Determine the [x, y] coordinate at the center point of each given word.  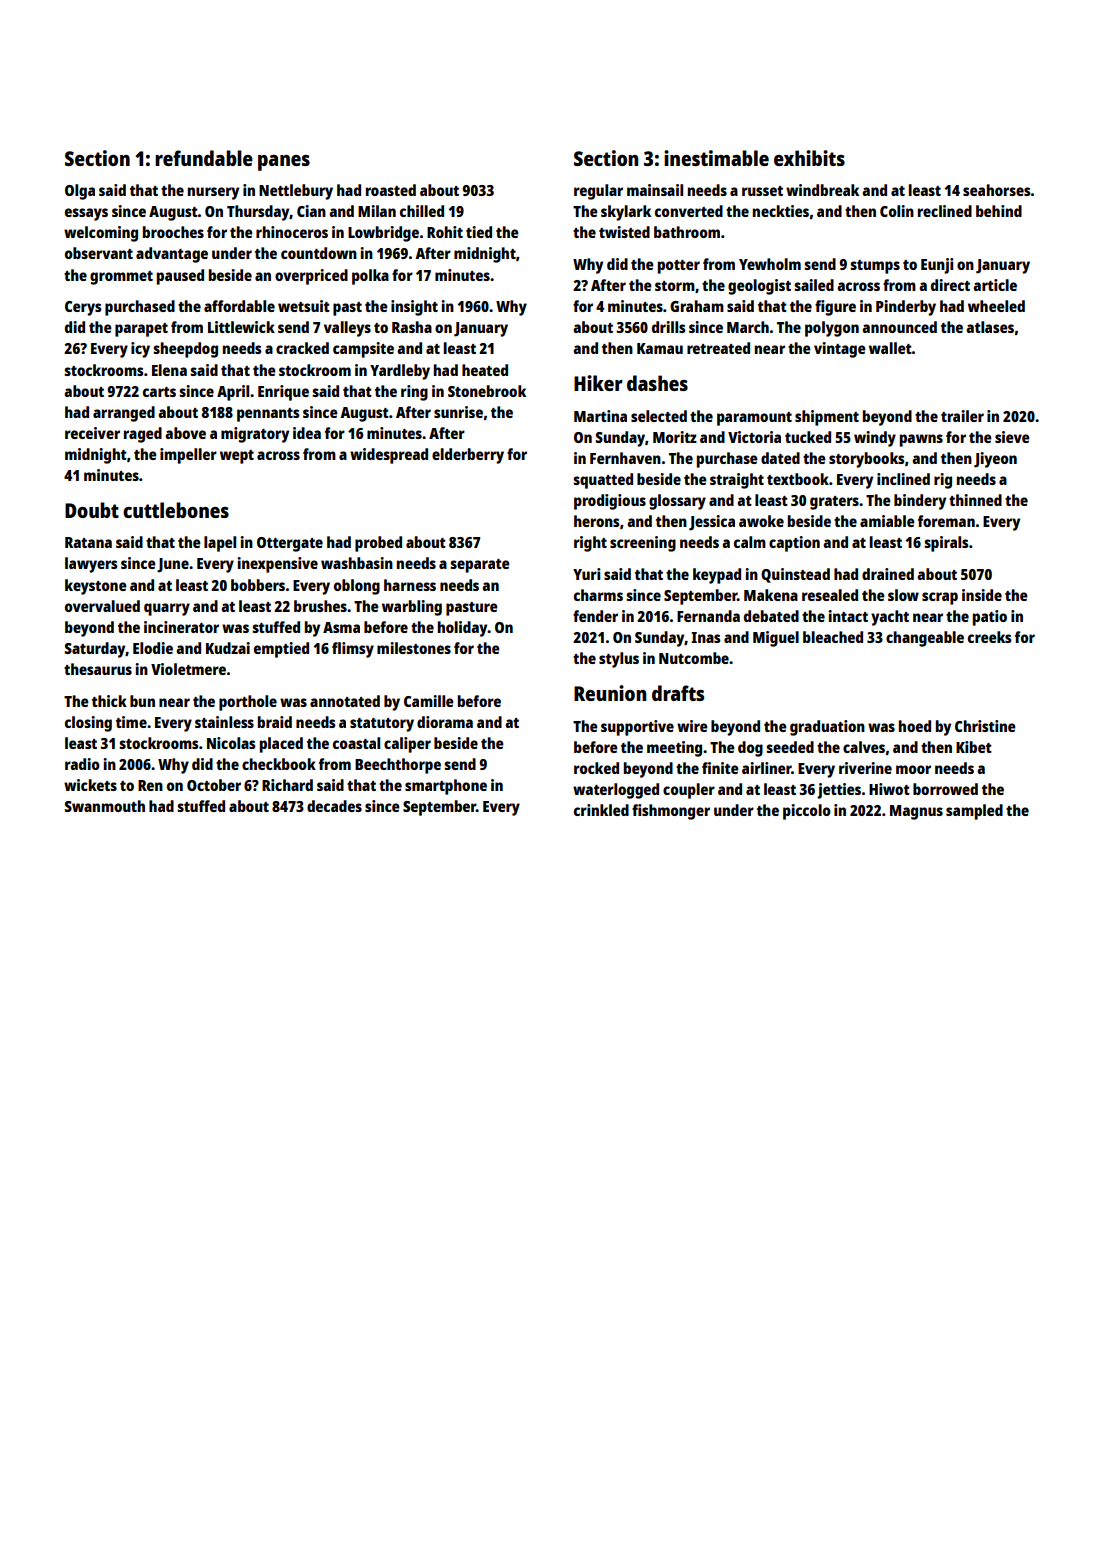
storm [675, 286]
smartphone [446, 787]
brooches [173, 232]
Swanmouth [104, 806]
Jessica [712, 523]
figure [835, 308]
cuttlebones [176, 510]
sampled [974, 812]
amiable [887, 521]
